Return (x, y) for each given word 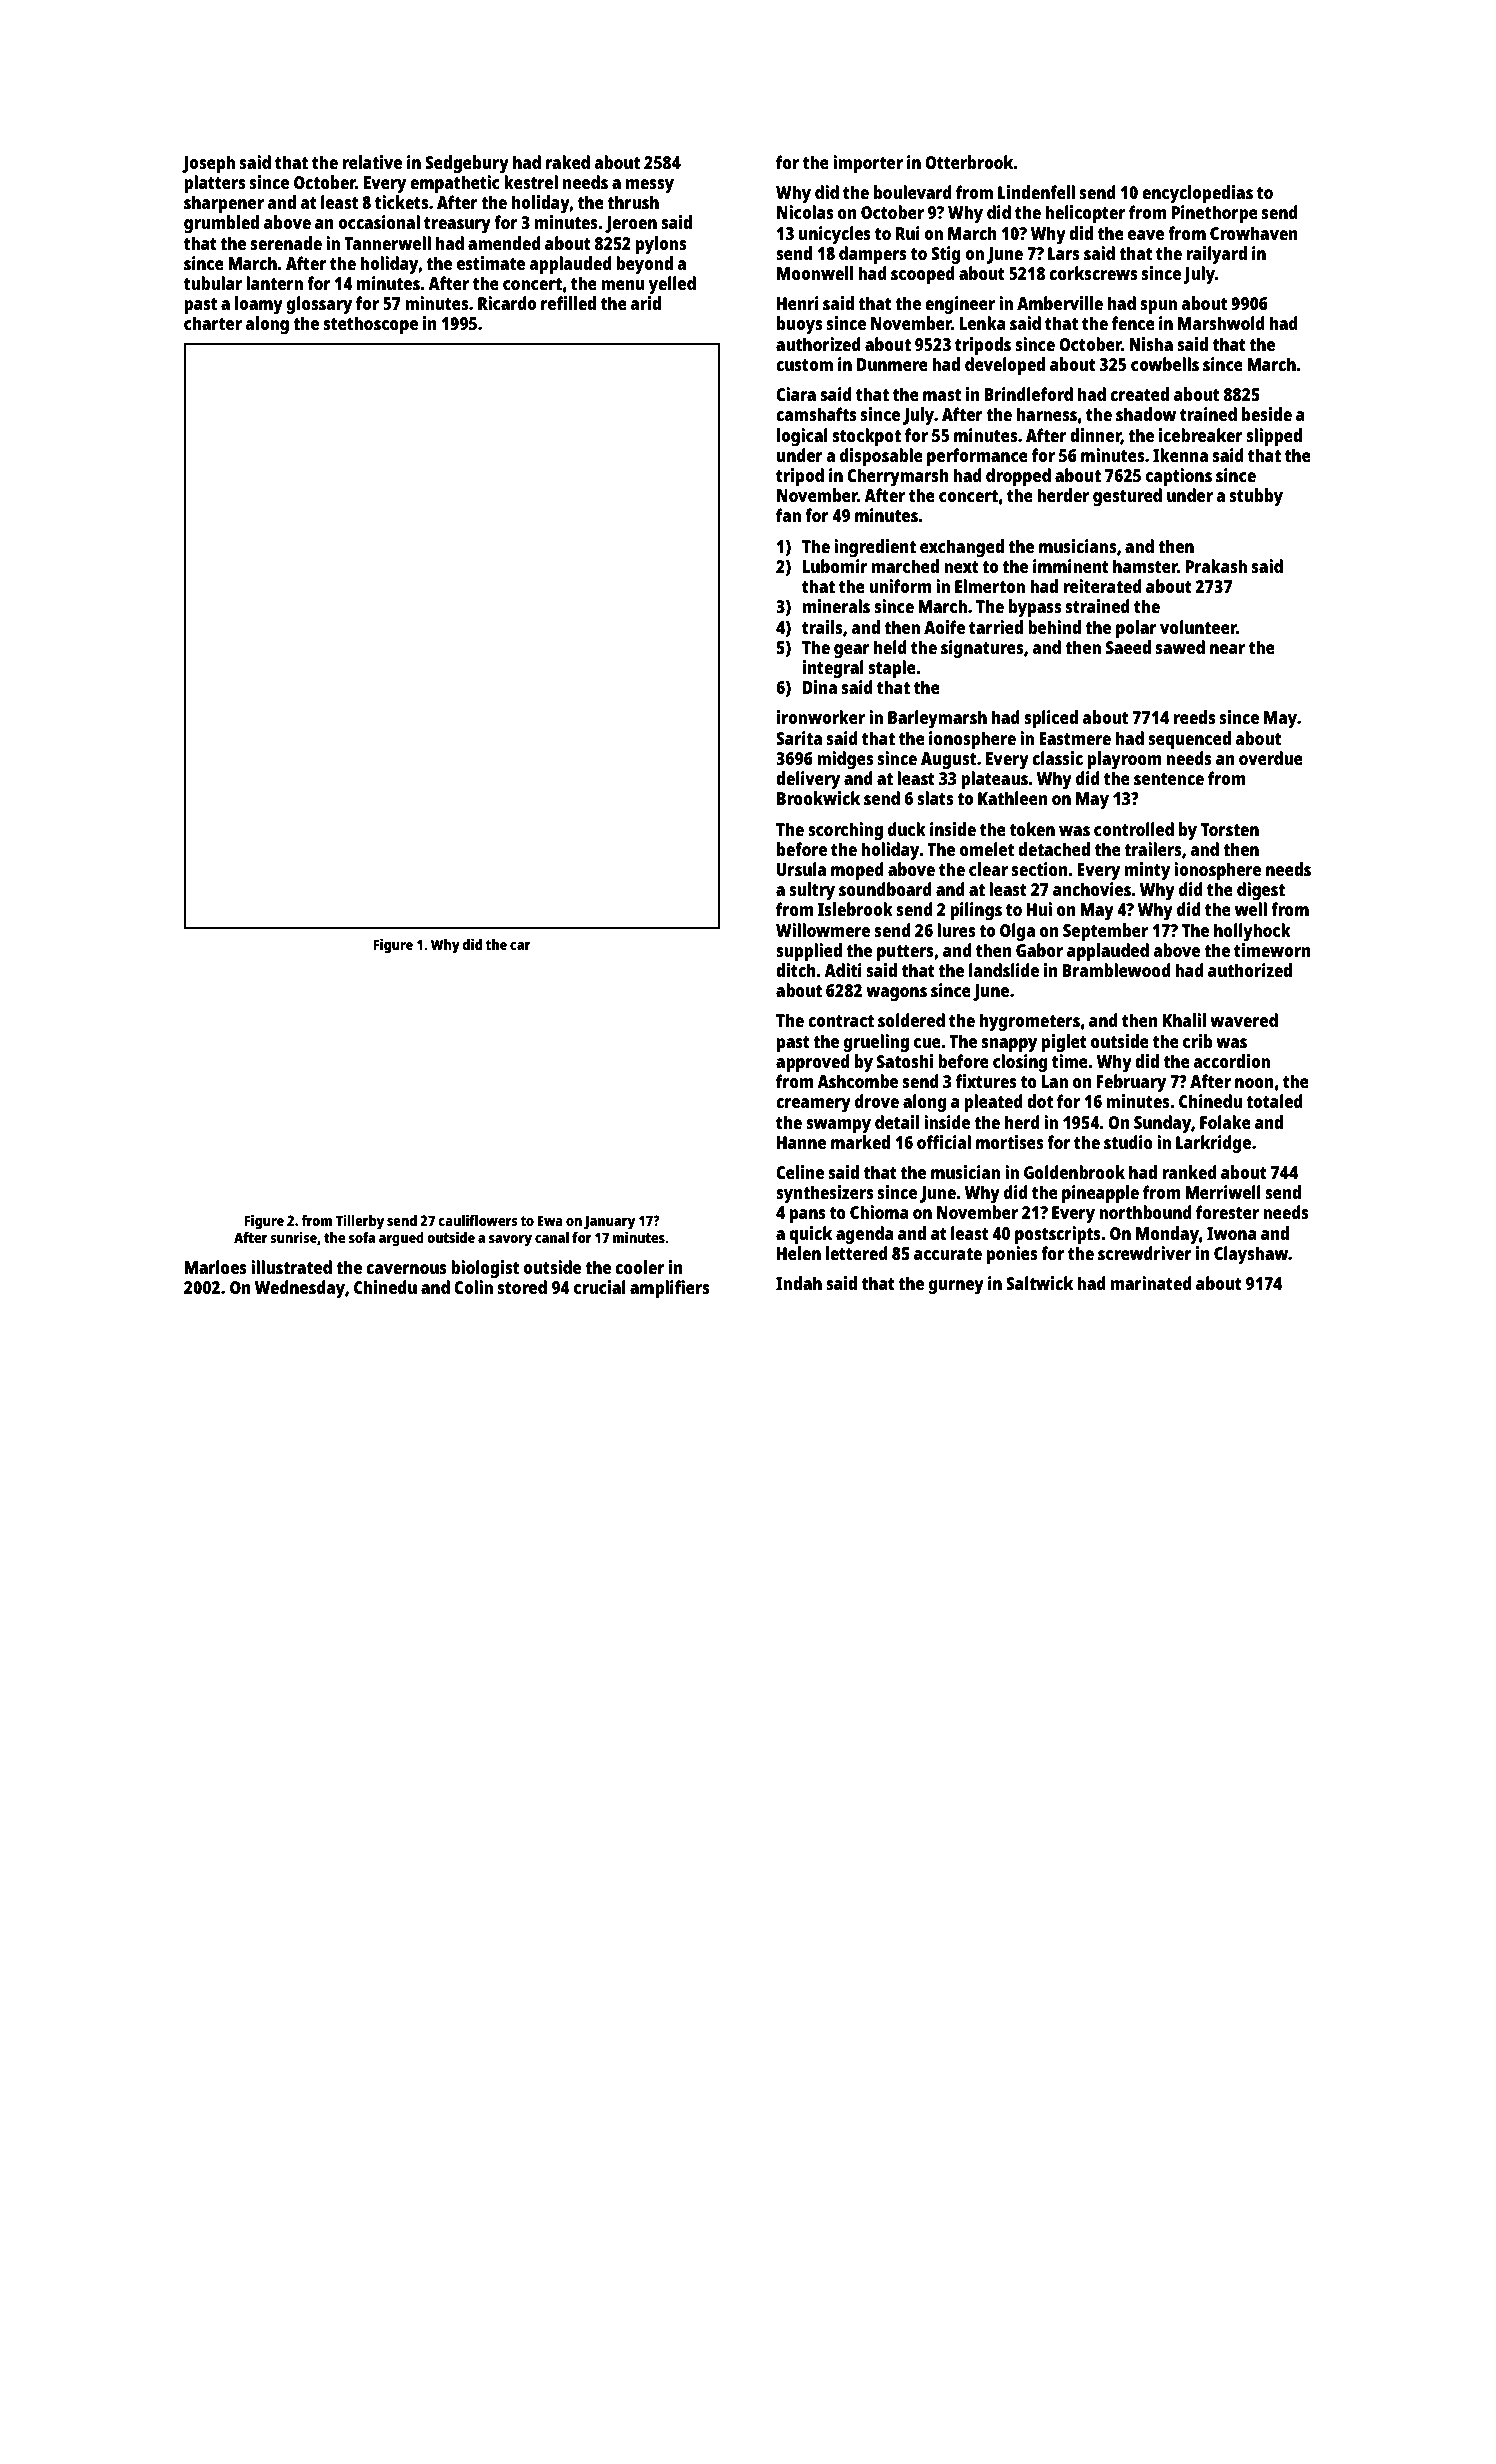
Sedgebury (467, 164)
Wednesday (300, 1289)
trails (822, 627)
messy (650, 186)
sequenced (1189, 740)
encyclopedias (1197, 194)
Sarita (799, 738)
